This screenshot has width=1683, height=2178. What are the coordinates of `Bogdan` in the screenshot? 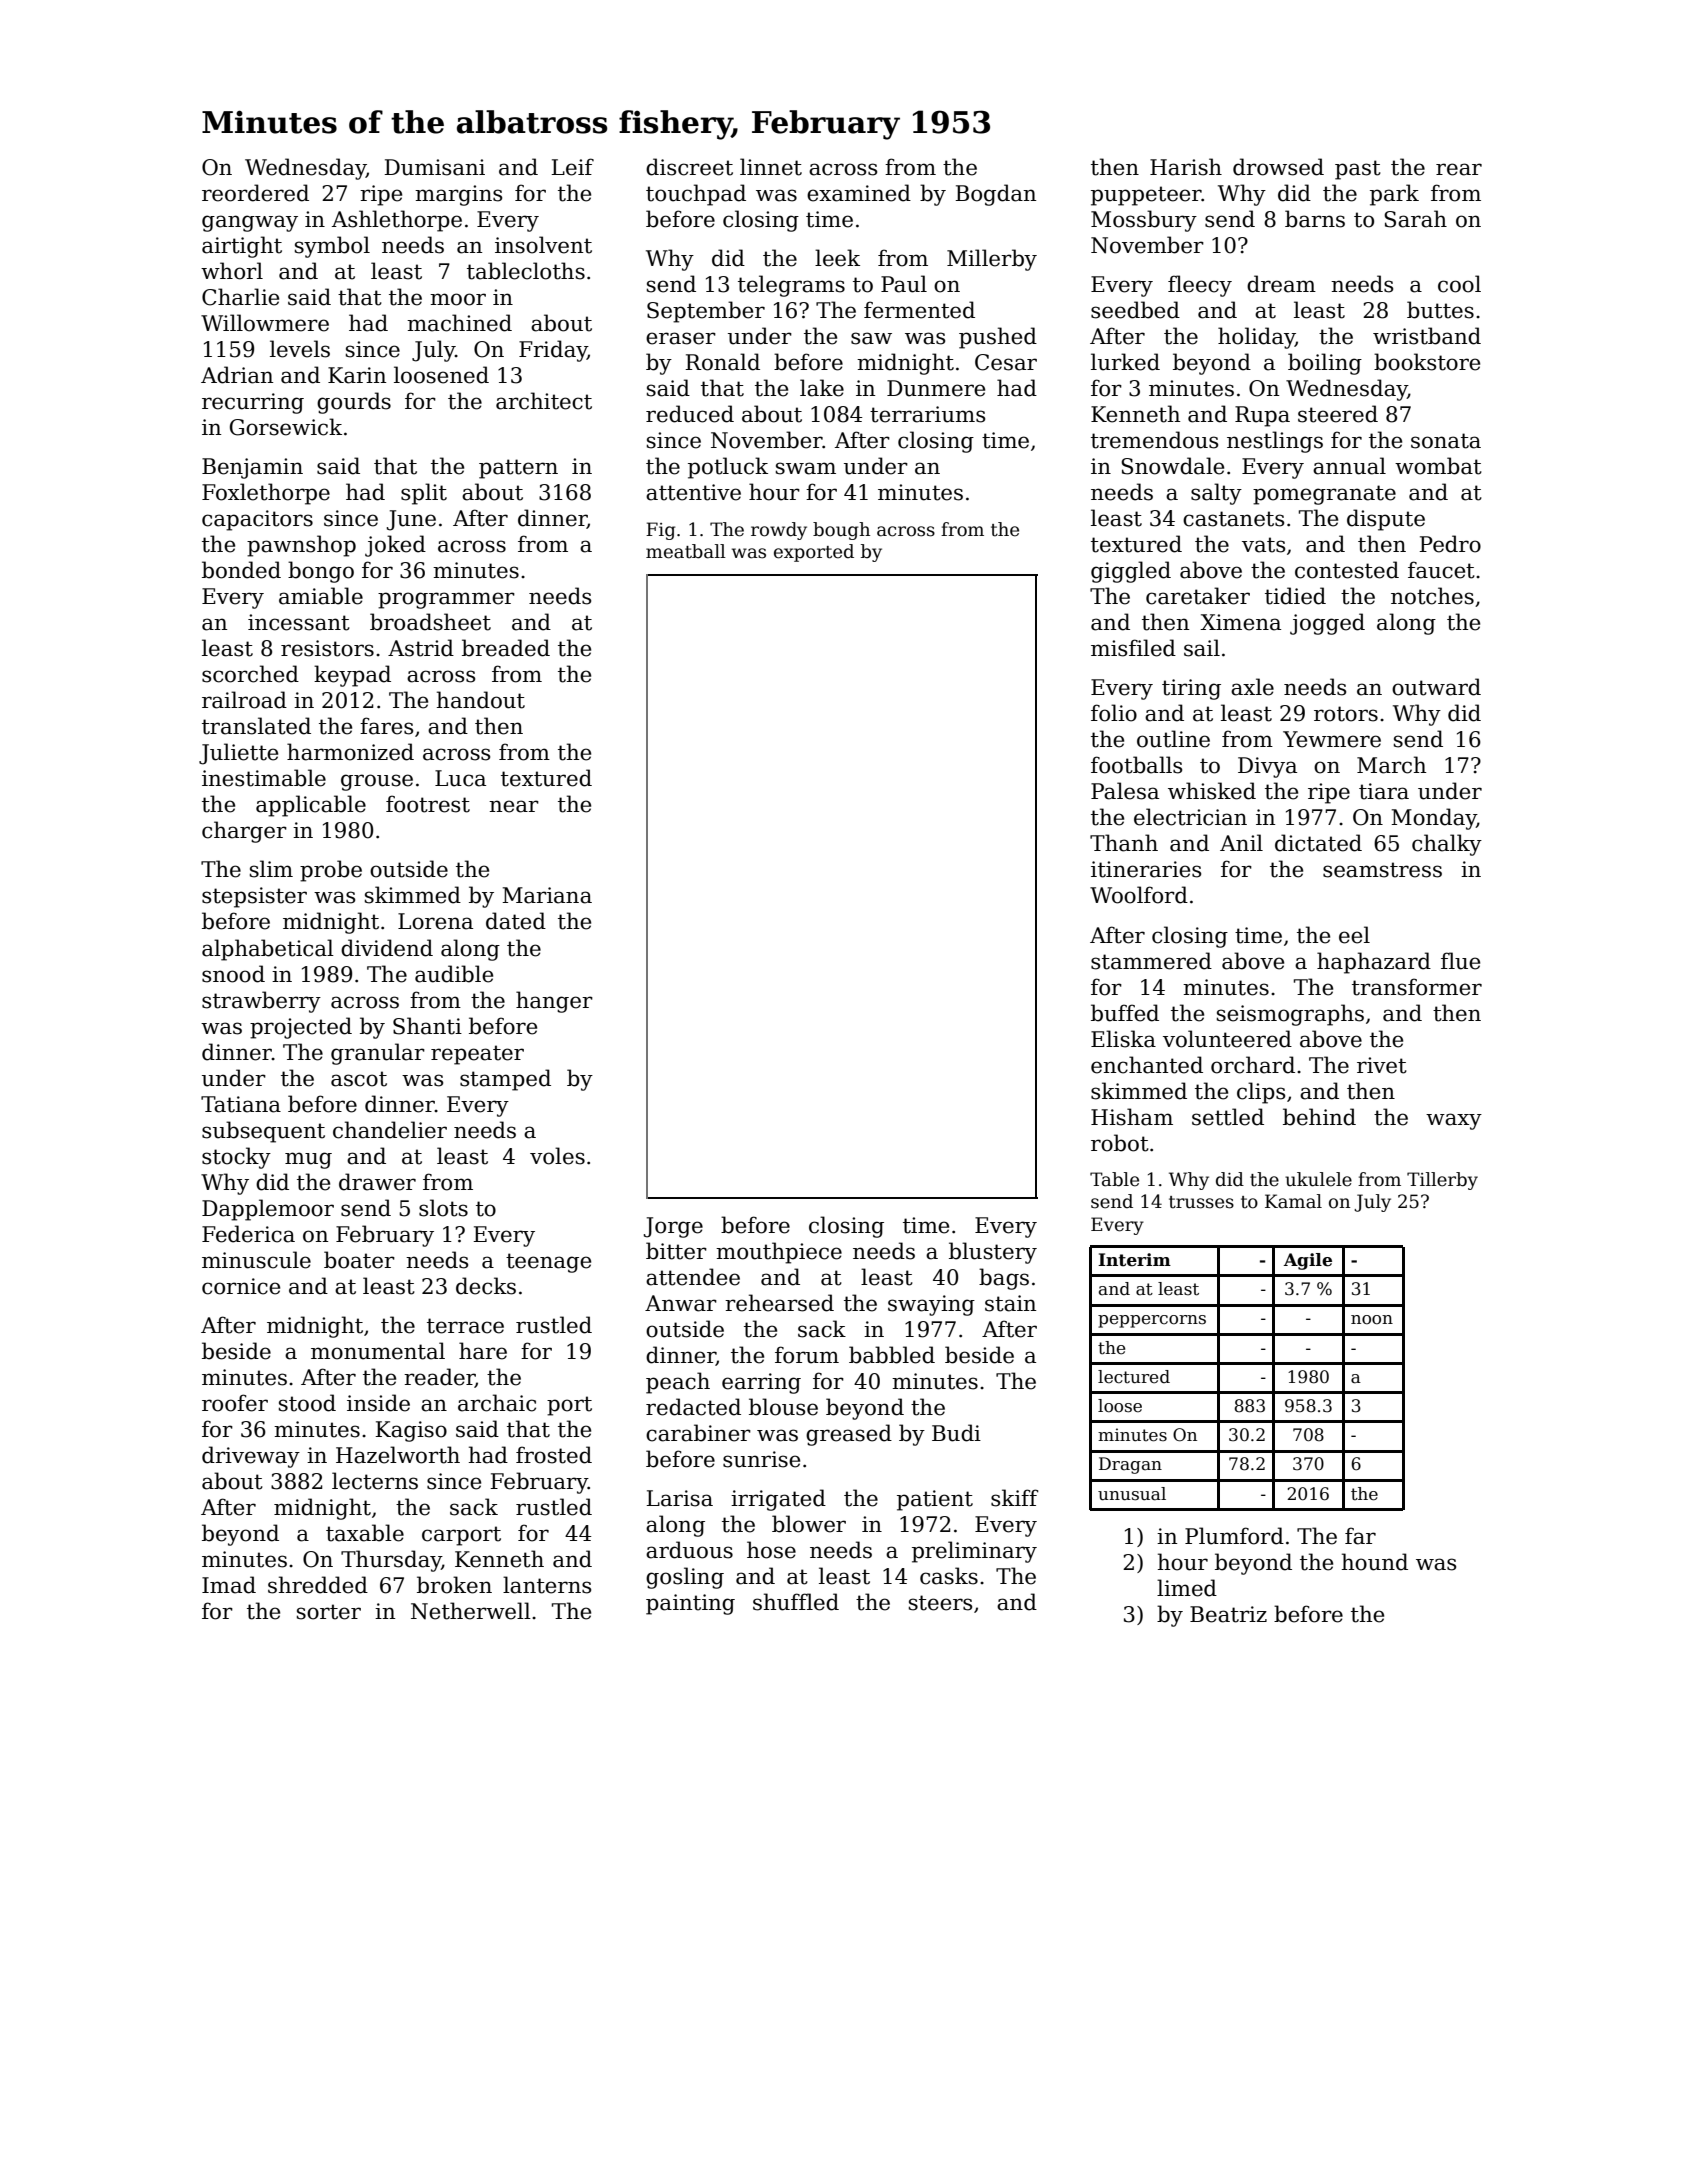 It's located at (995, 195).
